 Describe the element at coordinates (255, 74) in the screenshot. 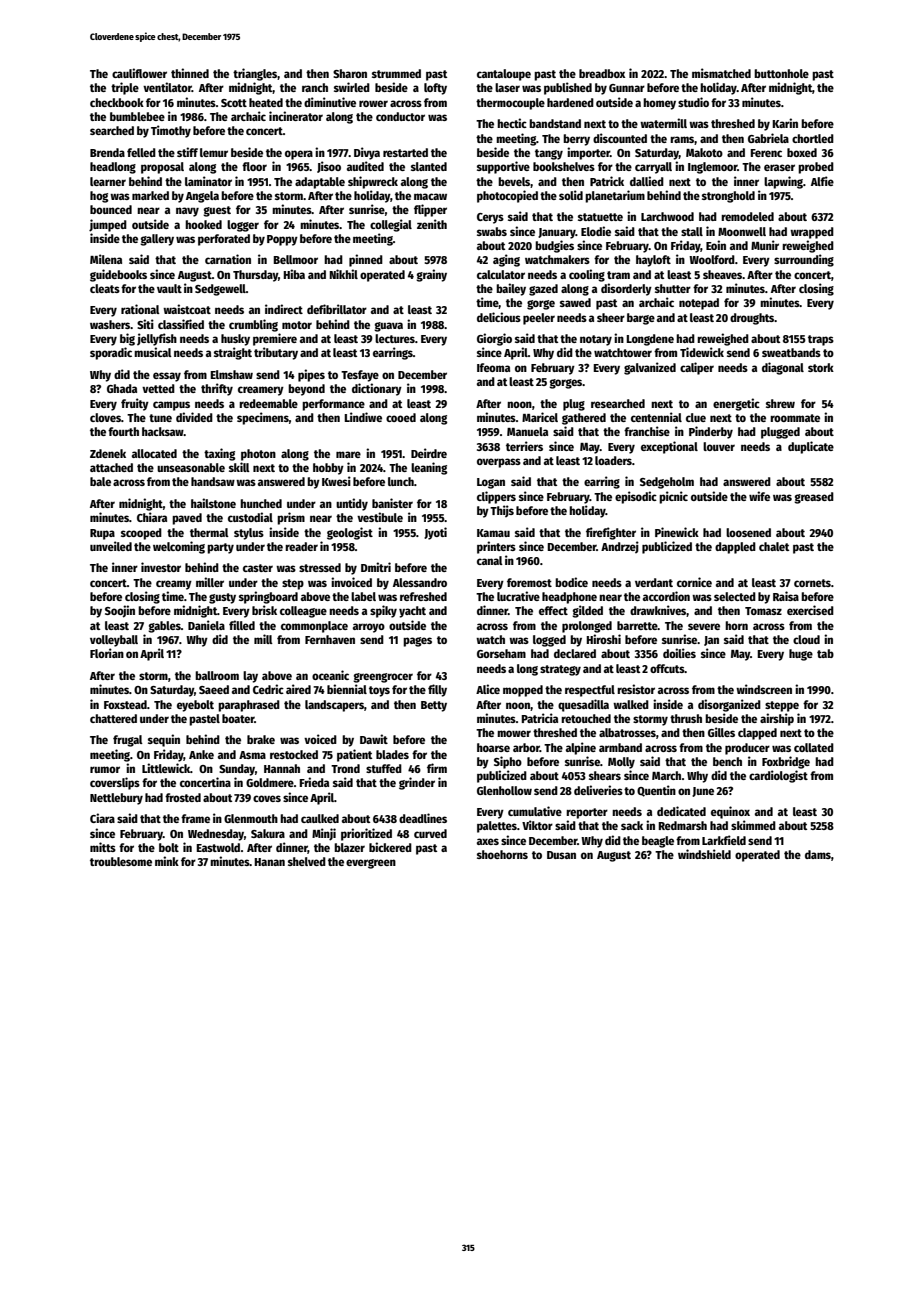

I see `triangles` at that location.
